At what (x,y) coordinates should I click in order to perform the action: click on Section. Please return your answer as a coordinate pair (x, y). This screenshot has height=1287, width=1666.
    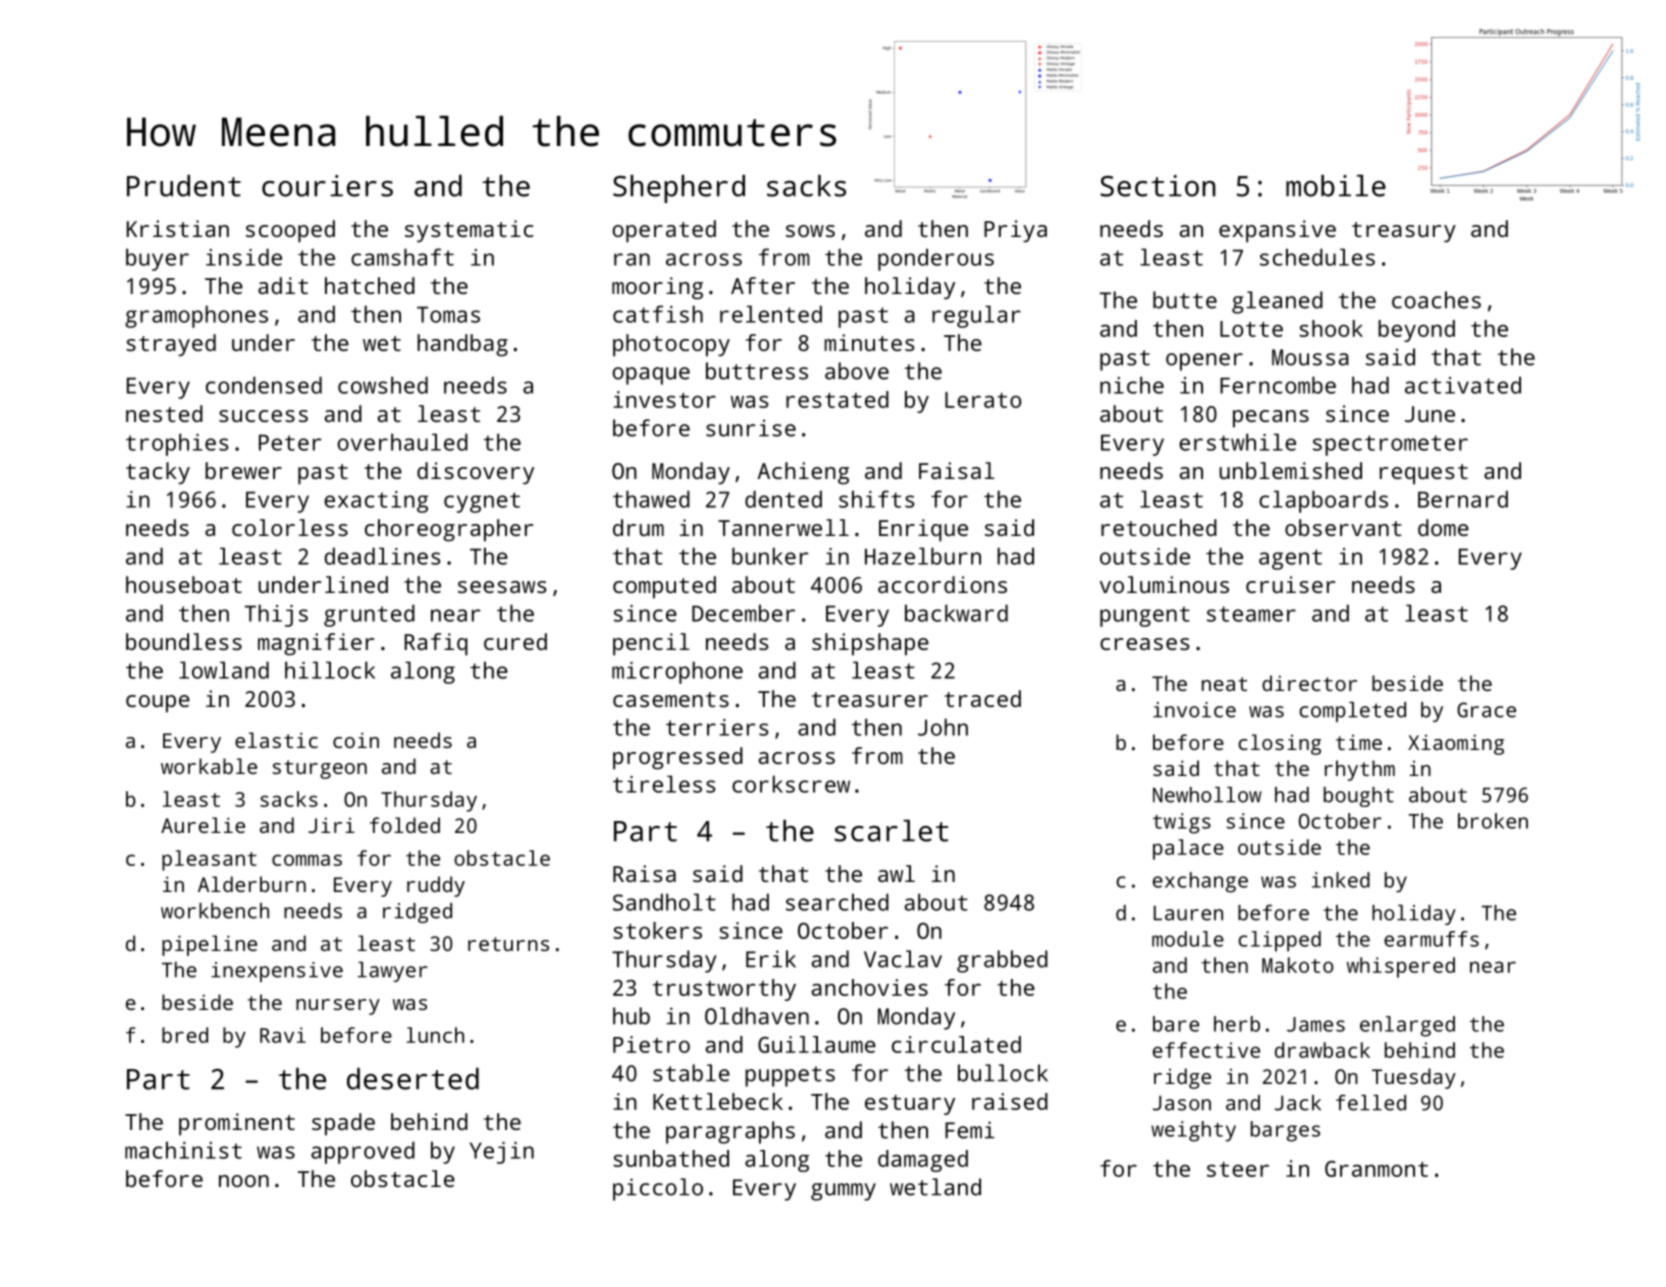
    Looking at the image, I should click on (1158, 186).
